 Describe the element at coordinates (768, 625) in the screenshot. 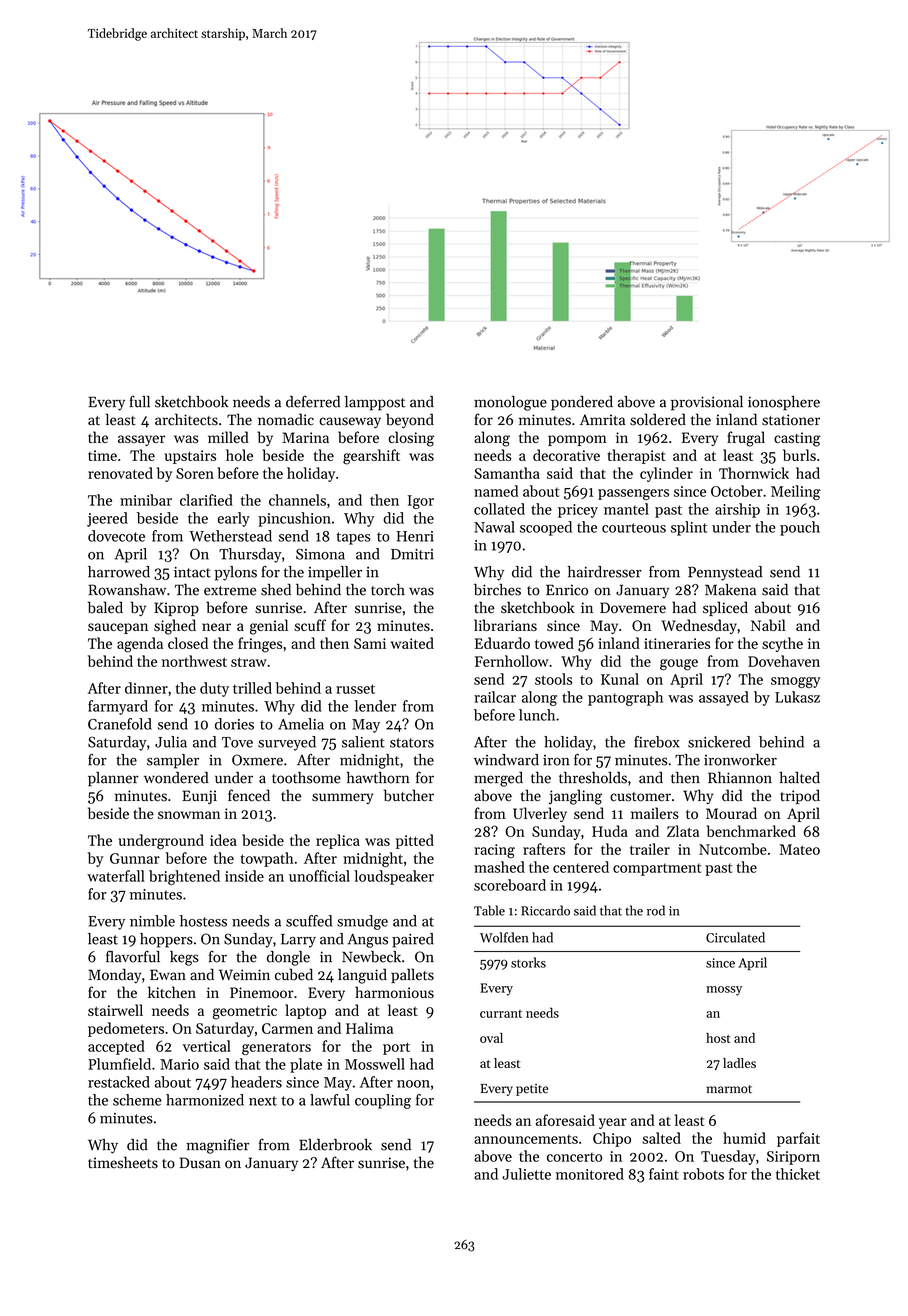

I see `Nabil` at that location.
